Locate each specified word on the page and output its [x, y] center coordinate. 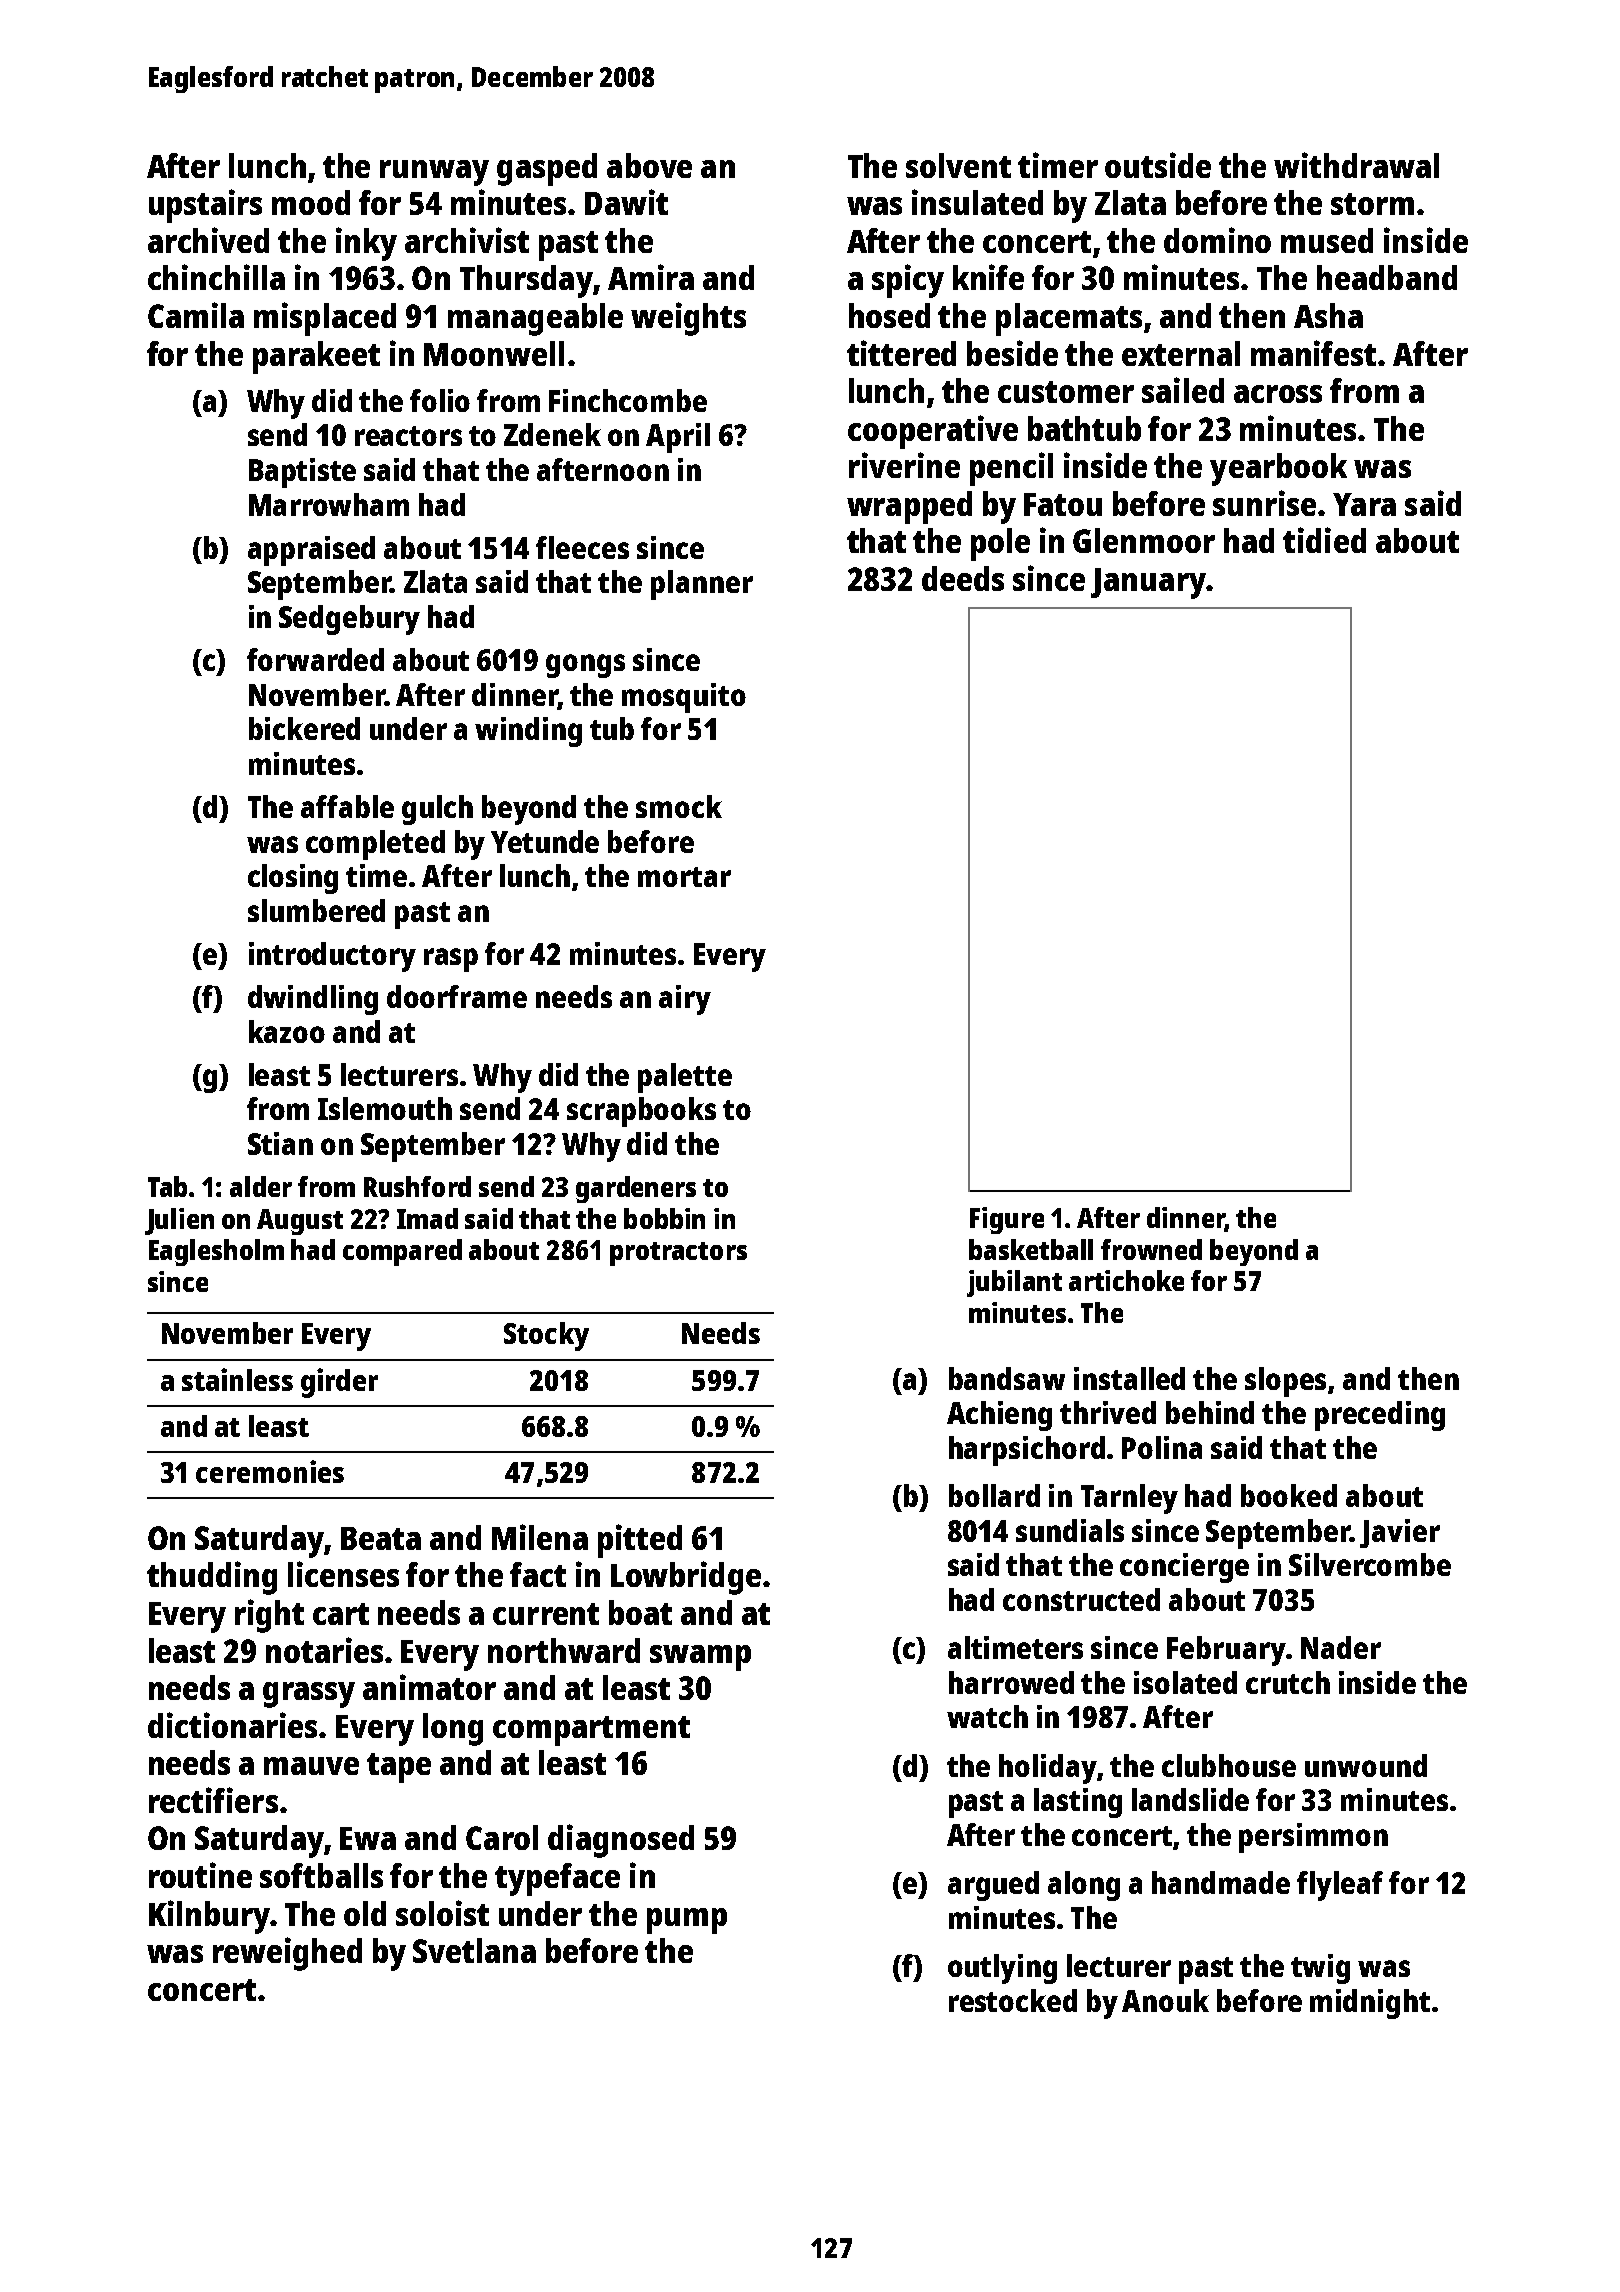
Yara [1364, 504]
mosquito [684, 698]
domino [1217, 240]
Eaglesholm [216, 1252]
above [649, 165]
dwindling [313, 1000]
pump [687, 1921]
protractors [678, 1254]
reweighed [287, 1954]
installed [1129, 1378]
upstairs [205, 206]
